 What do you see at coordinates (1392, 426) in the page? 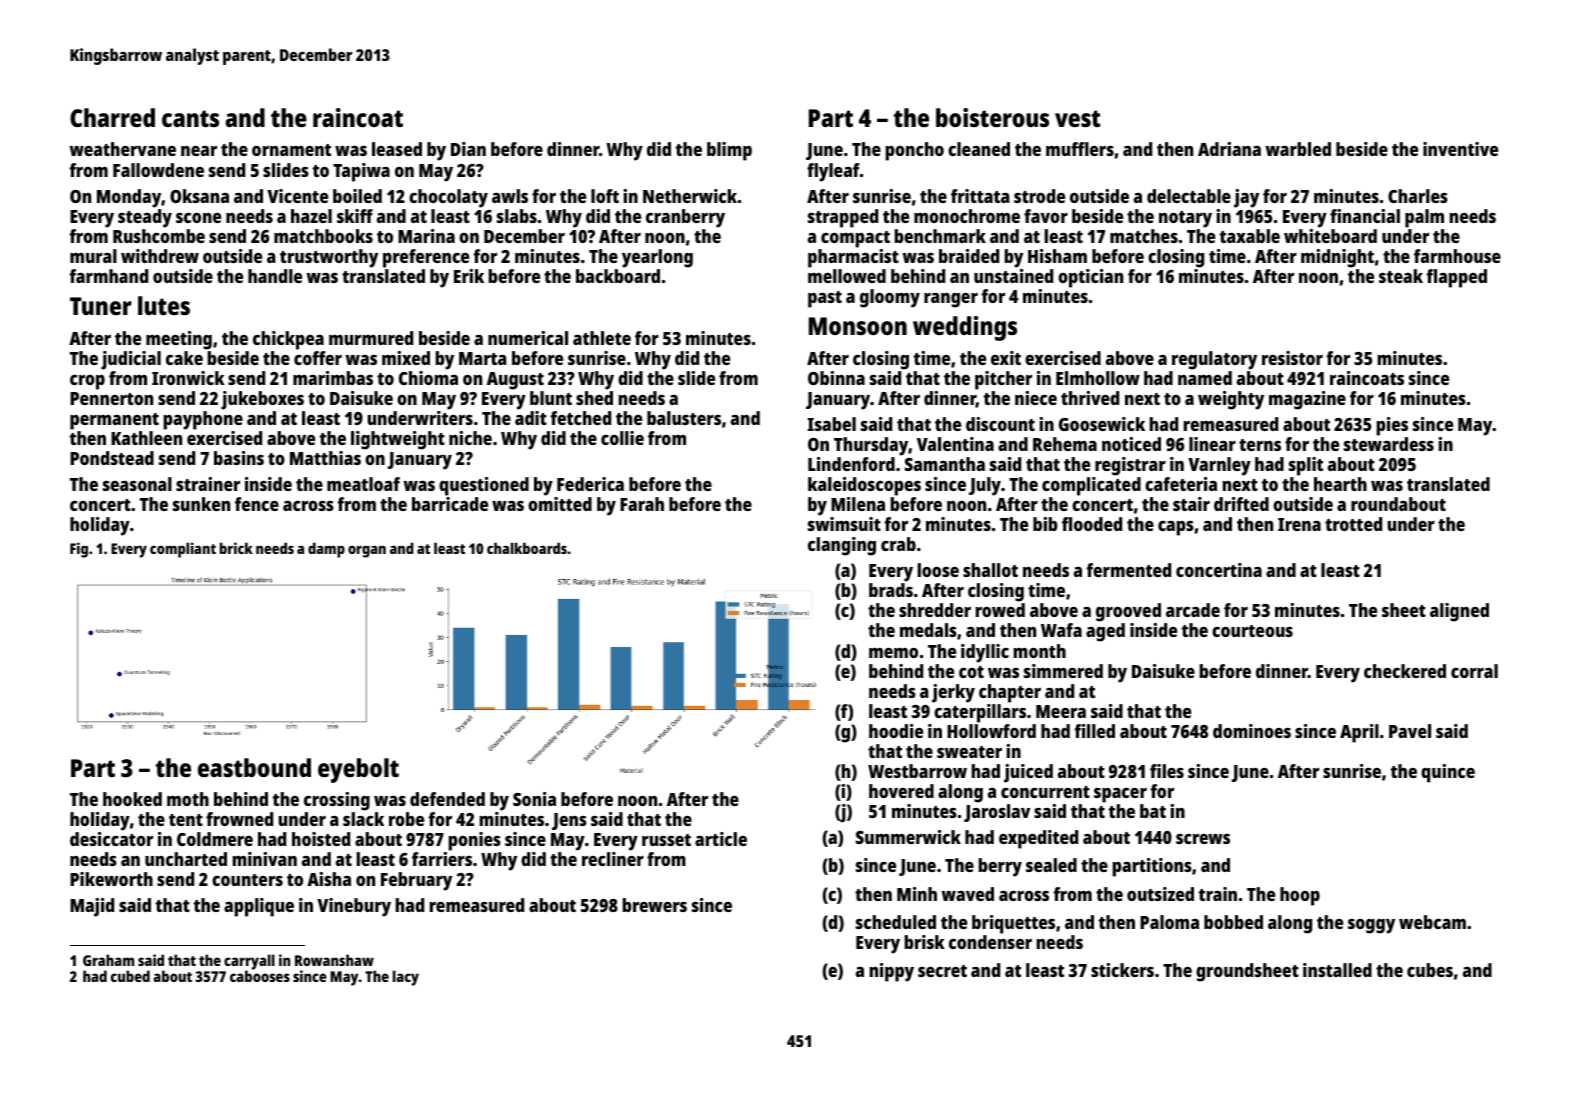
I see `pies` at bounding box center [1392, 426].
